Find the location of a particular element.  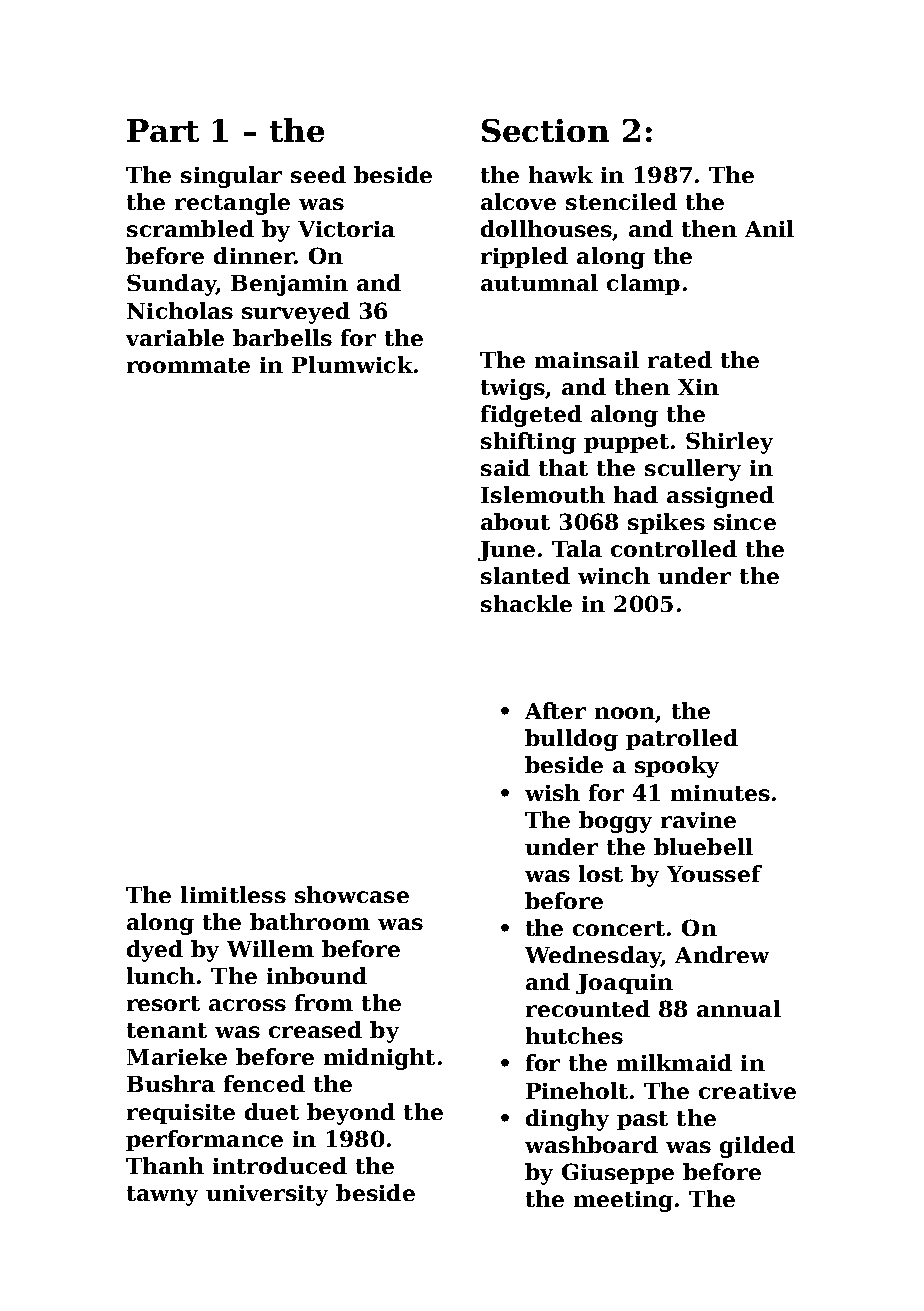

tawny is located at coordinates (162, 1196).
